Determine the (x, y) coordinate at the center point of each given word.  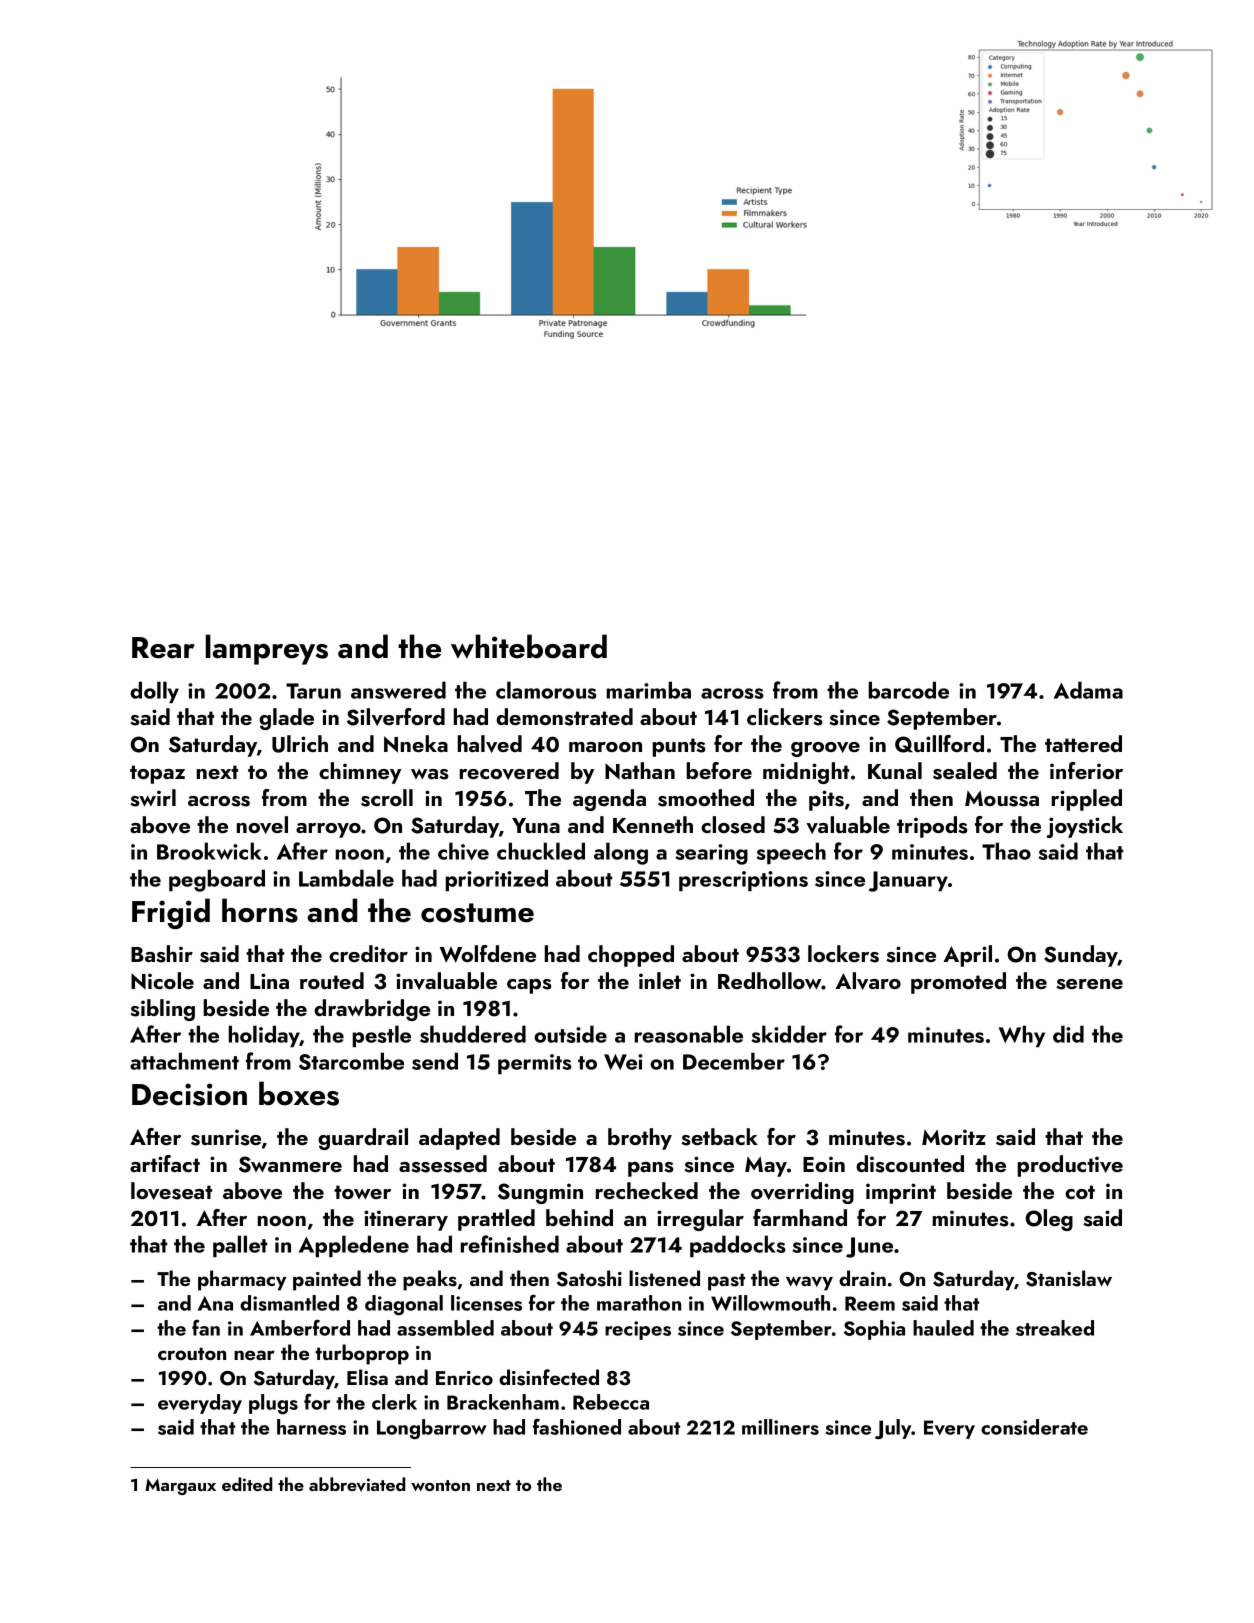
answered (398, 690)
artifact (165, 1163)
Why (1022, 1036)
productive (1070, 1166)
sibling (162, 1010)
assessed (443, 1164)
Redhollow (770, 980)
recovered (509, 771)
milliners (780, 1427)
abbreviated (357, 1484)
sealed (965, 771)
